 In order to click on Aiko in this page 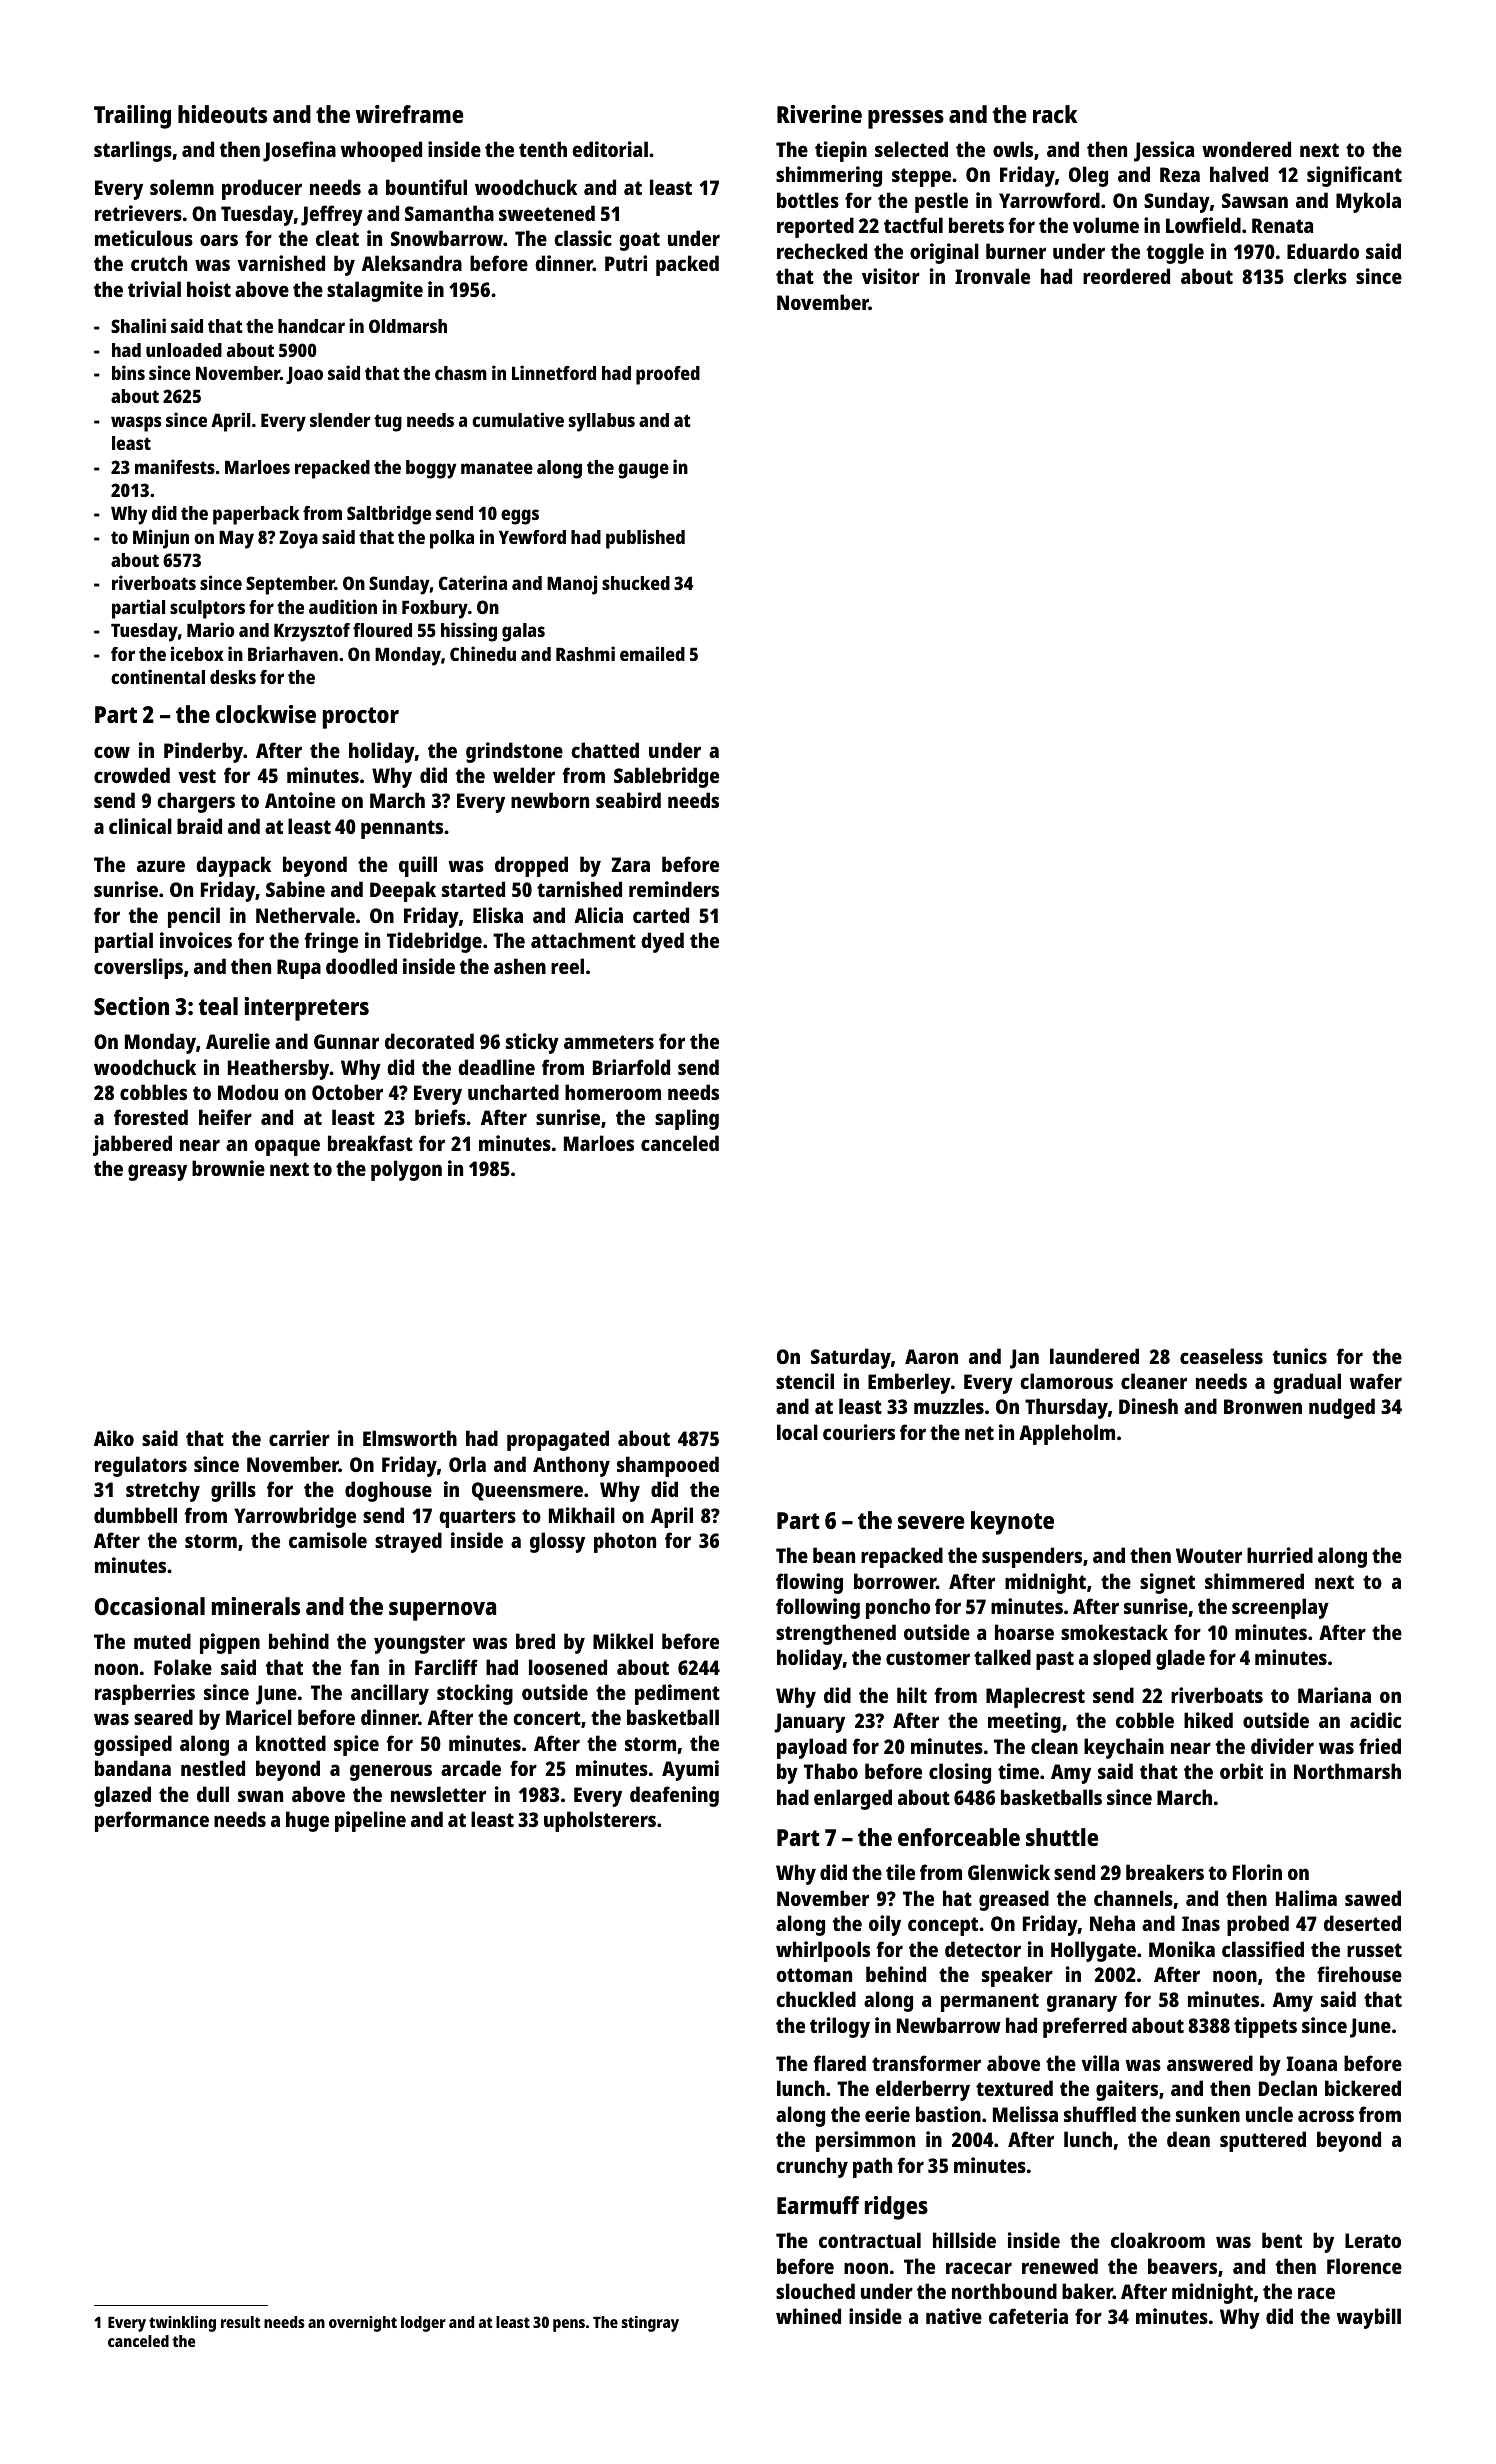, I will do `click(114, 1438)`.
